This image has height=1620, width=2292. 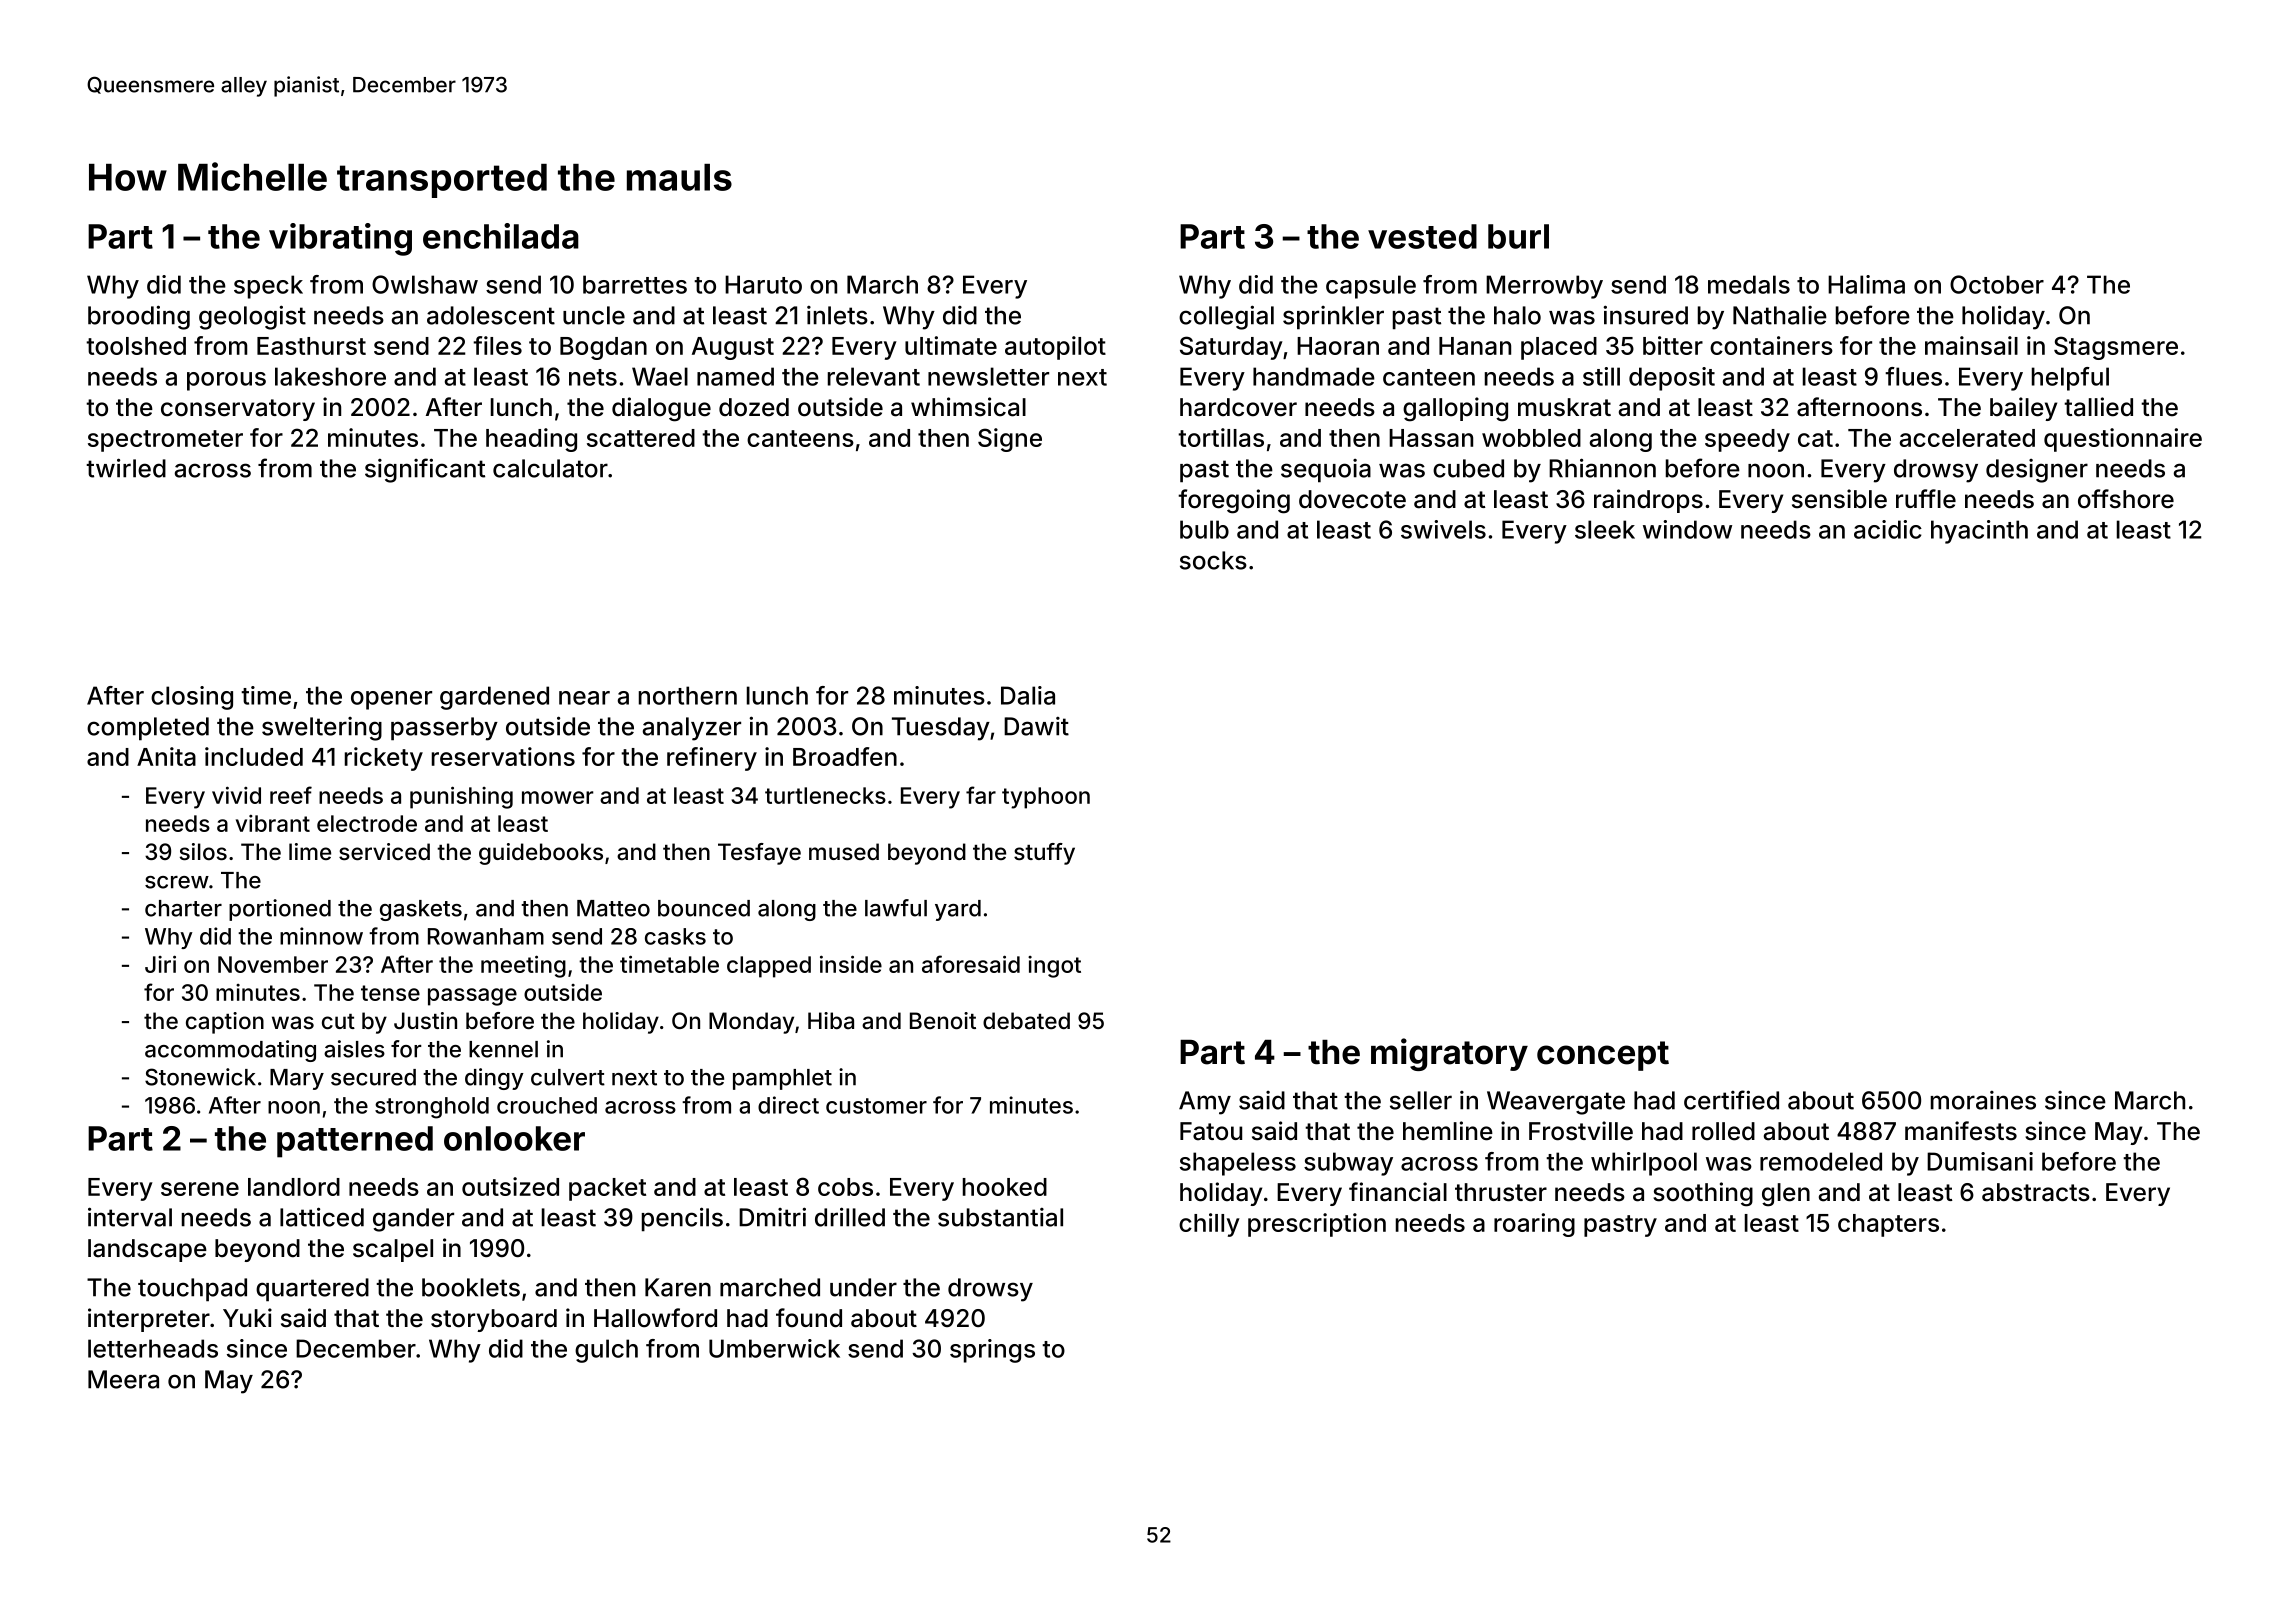 What do you see at coordinates (1888, 1225) in the image?
I see `chapters` at bounding box center [1888, 1225].
